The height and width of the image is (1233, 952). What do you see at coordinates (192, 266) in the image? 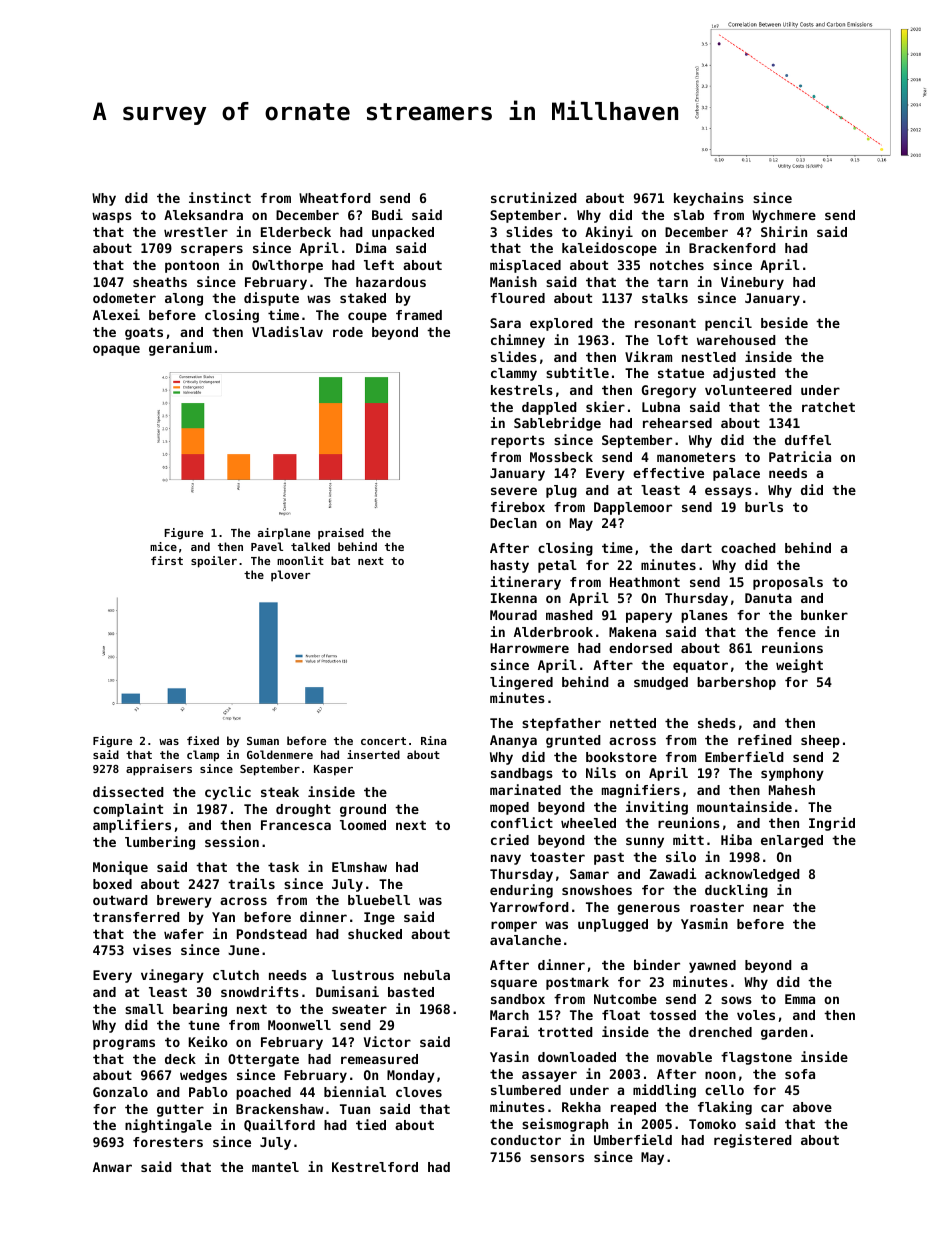
I see `pontoon` at bounding box center [192, 266].
